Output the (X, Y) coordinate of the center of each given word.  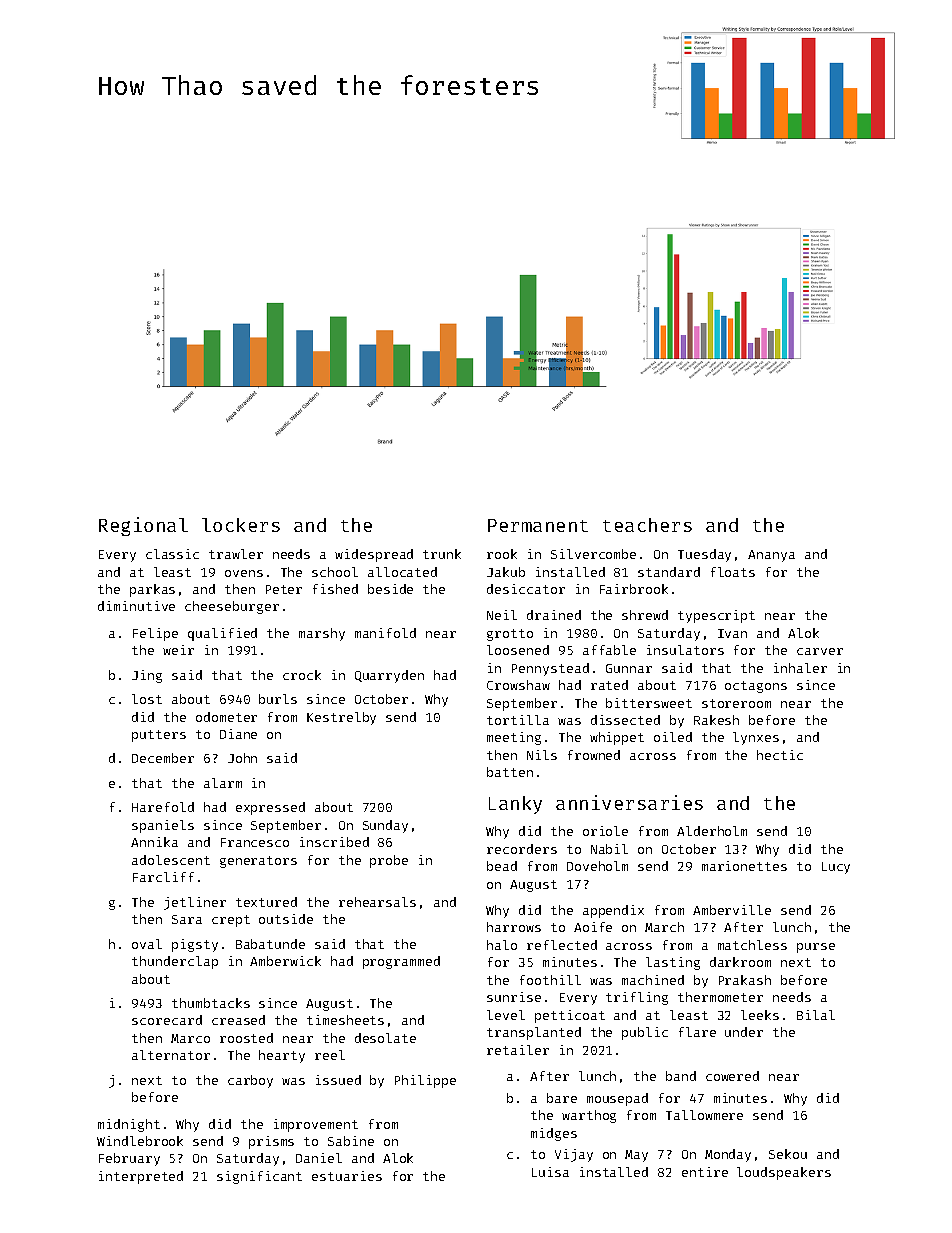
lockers (241, 525)
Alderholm (712, 831)
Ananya (771, 556)
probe (389, 861)
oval (147, 944)
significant (259, 1177)
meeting (514, 738)
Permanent (538, 525)
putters (159, 736)
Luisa (550, 1172)
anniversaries (629, 802)
